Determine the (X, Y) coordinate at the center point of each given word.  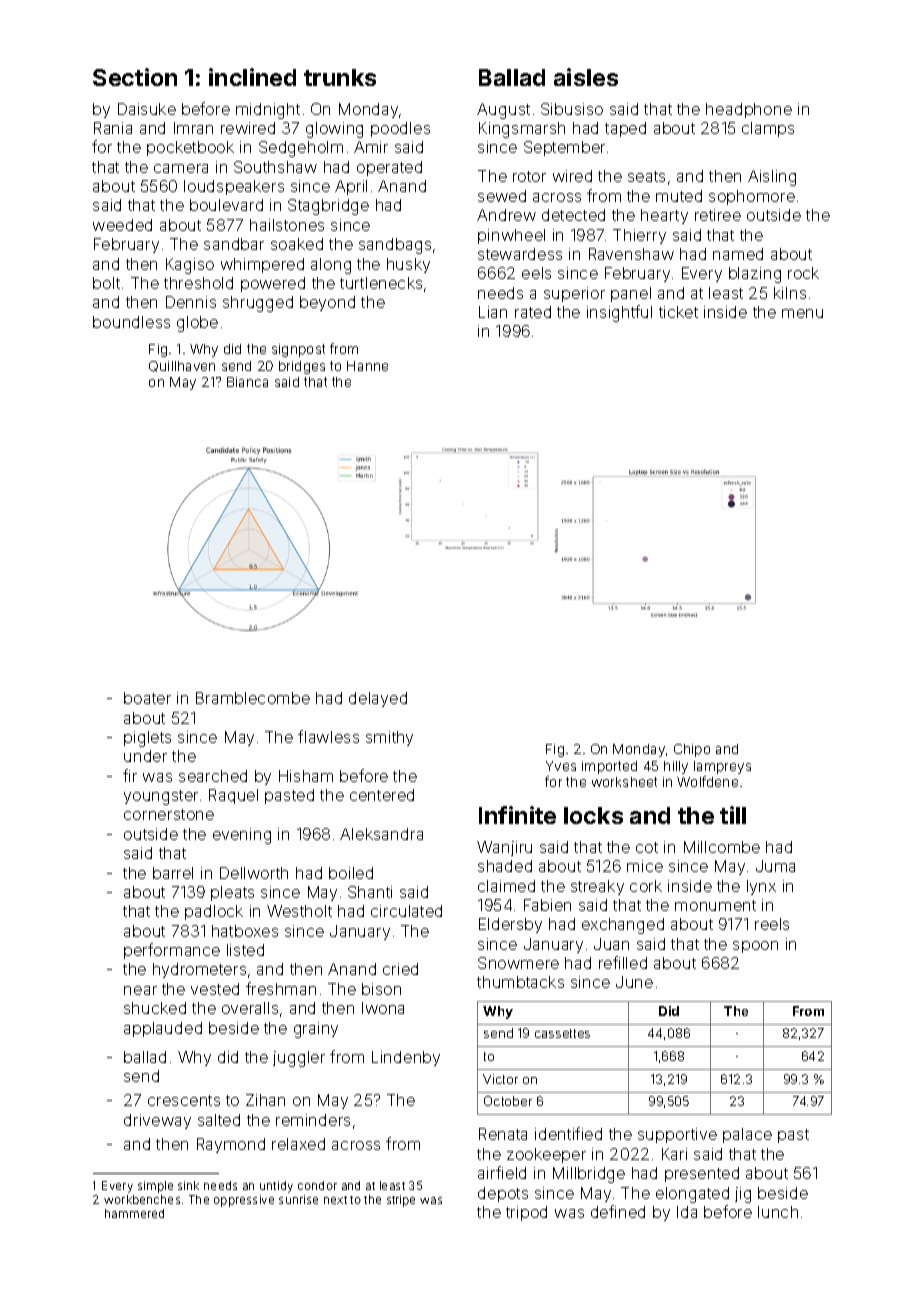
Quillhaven (182, 366)
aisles (586, 77)
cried (400, 969)
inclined (252, 77)
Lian (493, 312)
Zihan (265, 1100)
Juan (611, 944)
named (738, 254)
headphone (749, 110)
